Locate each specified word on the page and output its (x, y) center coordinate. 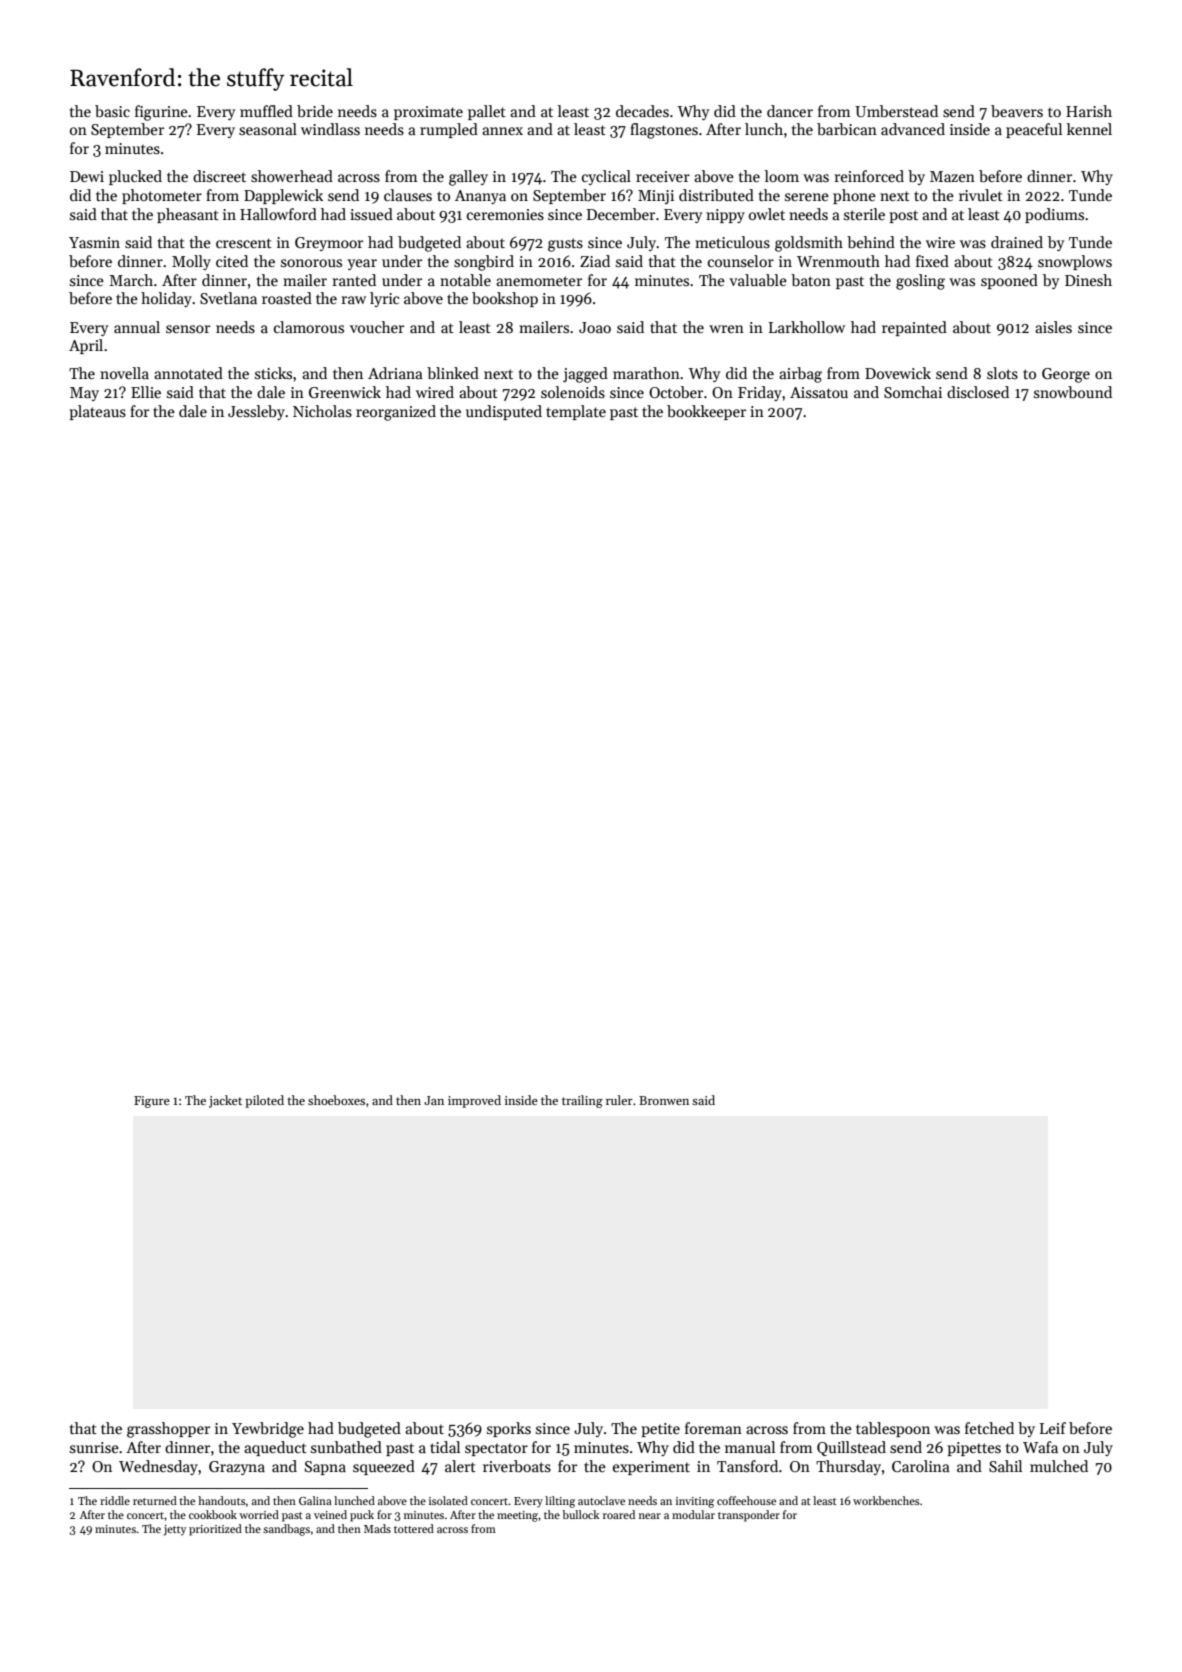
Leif (1053, 1428)
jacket (225, 1101)
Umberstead (896, 111)
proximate (428, 113)
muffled (266, 111)
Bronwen (664, 1100)
